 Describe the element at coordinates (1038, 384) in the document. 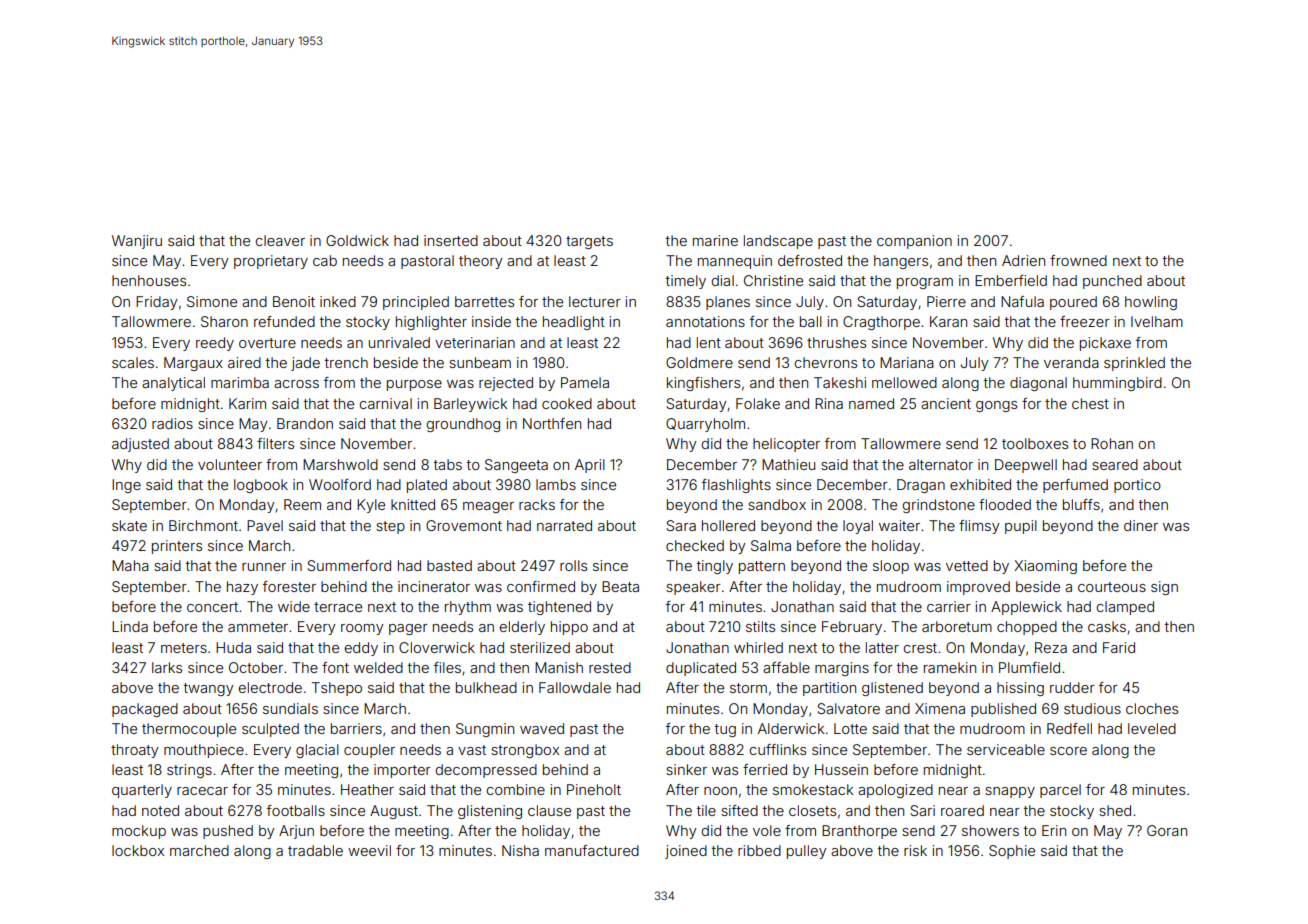

I see `diagonal` at that location.
